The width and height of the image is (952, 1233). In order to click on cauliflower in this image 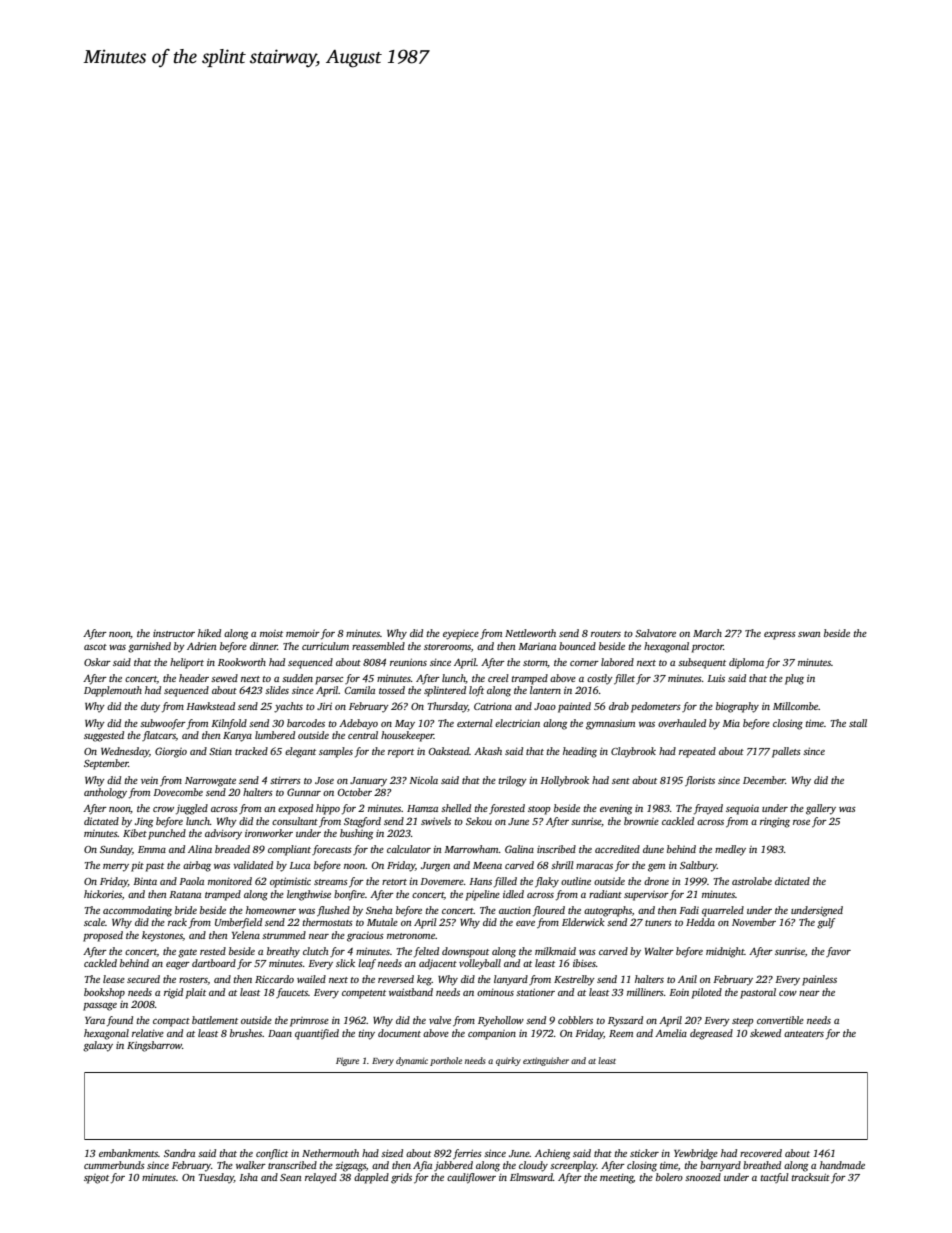, I will do `click(471, 1178)`.
